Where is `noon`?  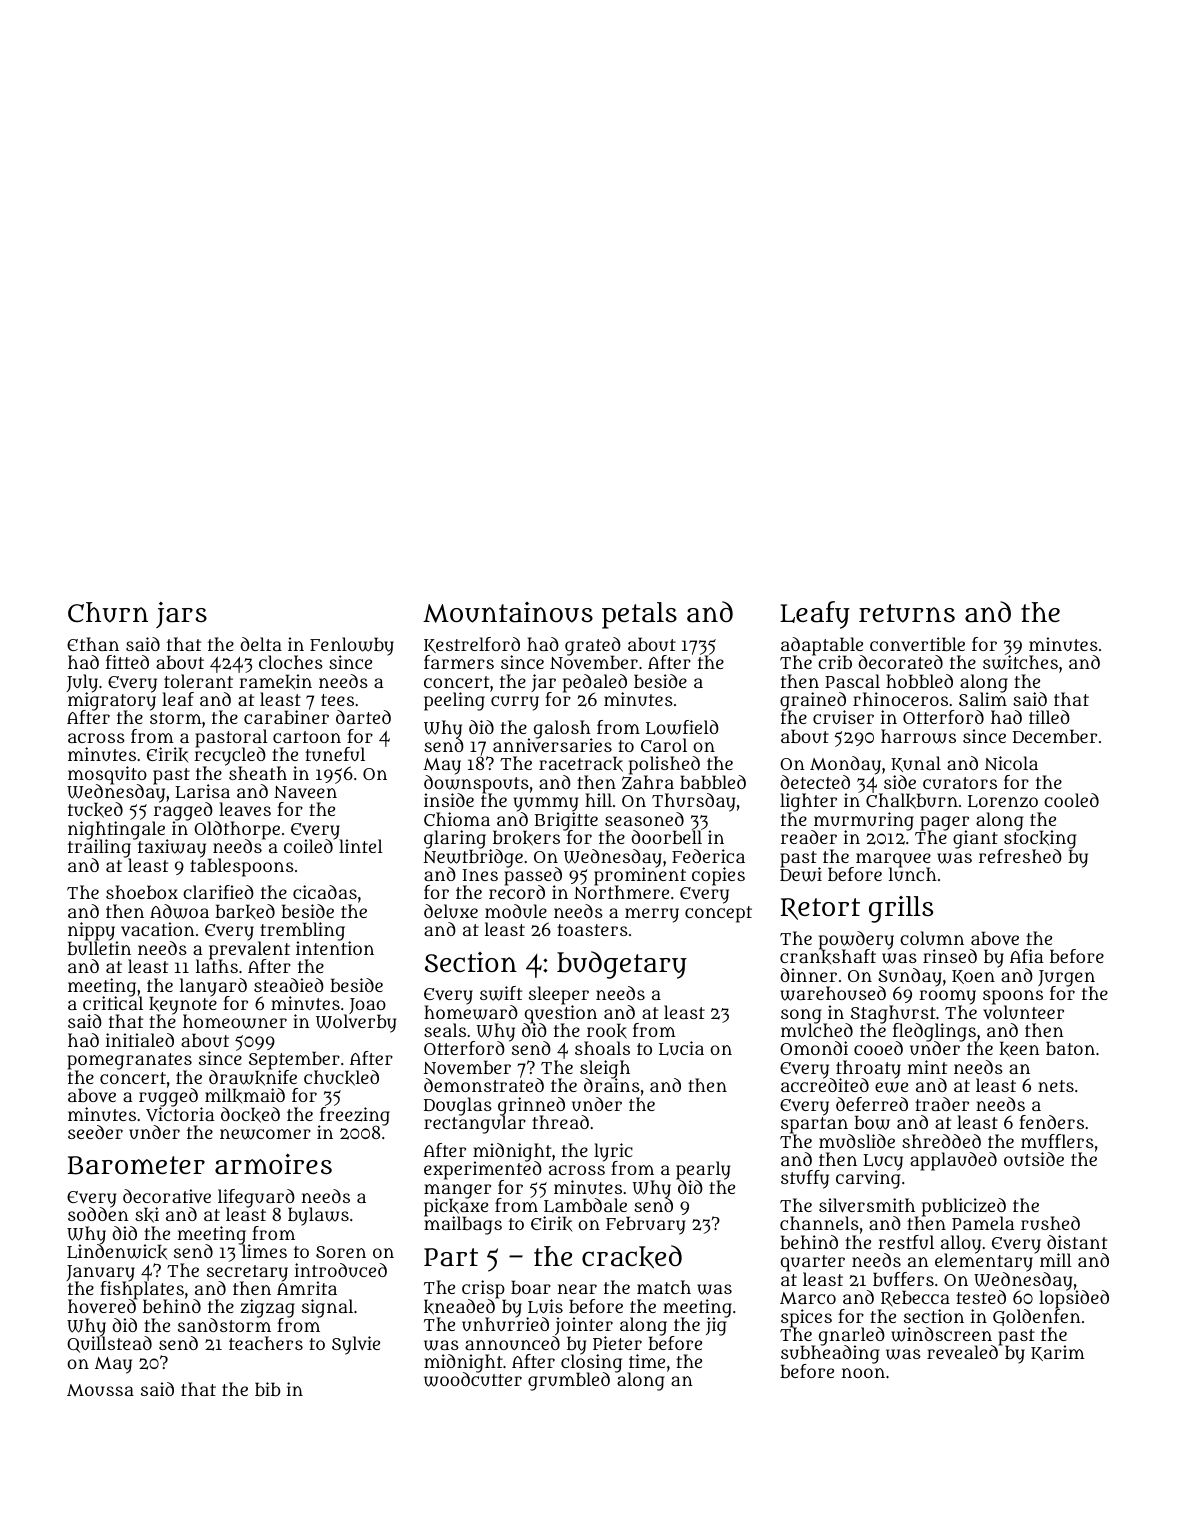
noon is located at coordinates (863, 1373).
